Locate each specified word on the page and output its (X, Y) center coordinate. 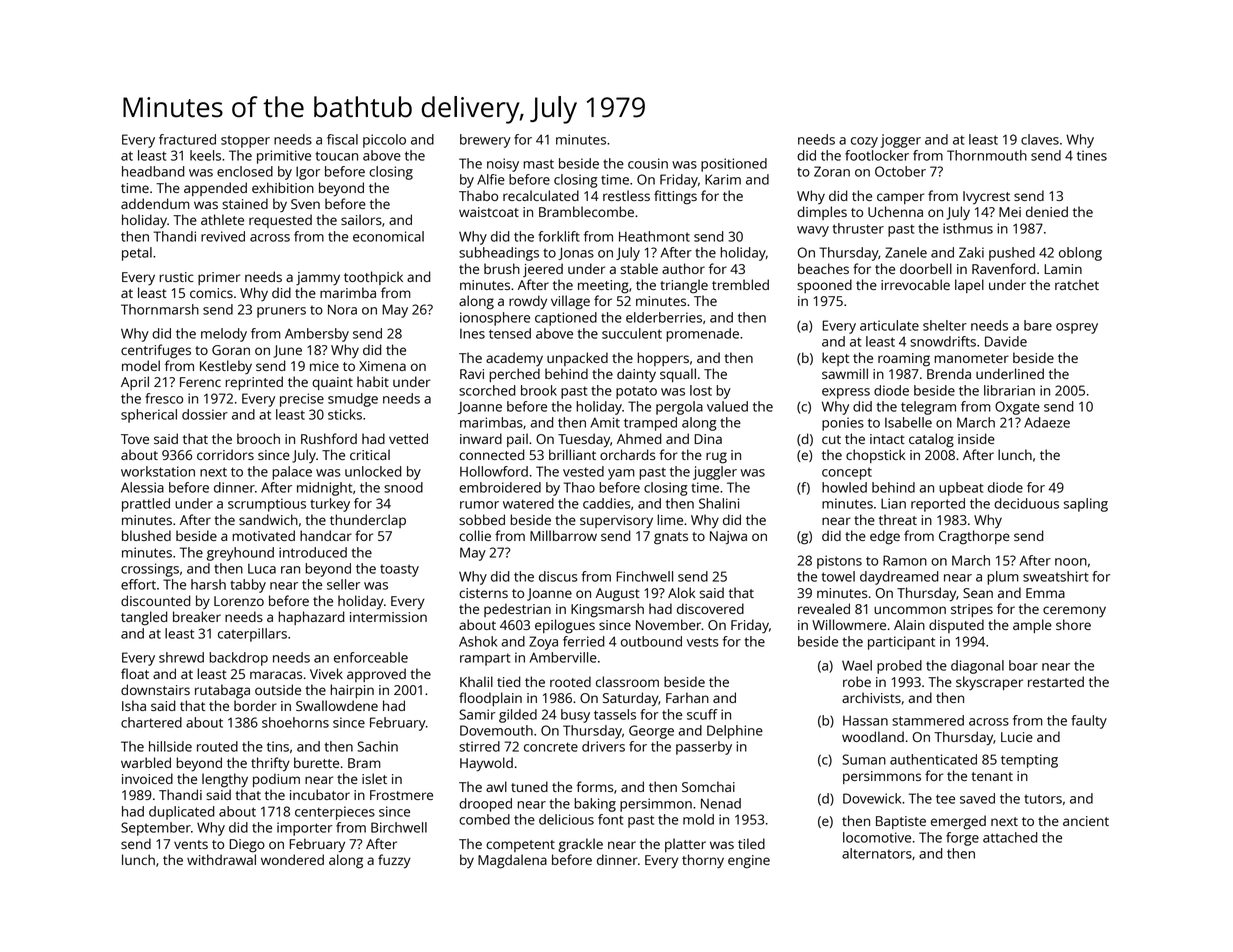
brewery (485, 141)
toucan (337, 156)
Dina (708, 439)
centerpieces (335, 813)
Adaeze (1047, 422)
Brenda (949, 373)
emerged (958, 822)
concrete (551, 747)
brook (539, 390)
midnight (325, 489)
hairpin (352, 691)
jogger (900, 141)
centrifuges (156, 351)
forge (962, 839)
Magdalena (512, 861)
